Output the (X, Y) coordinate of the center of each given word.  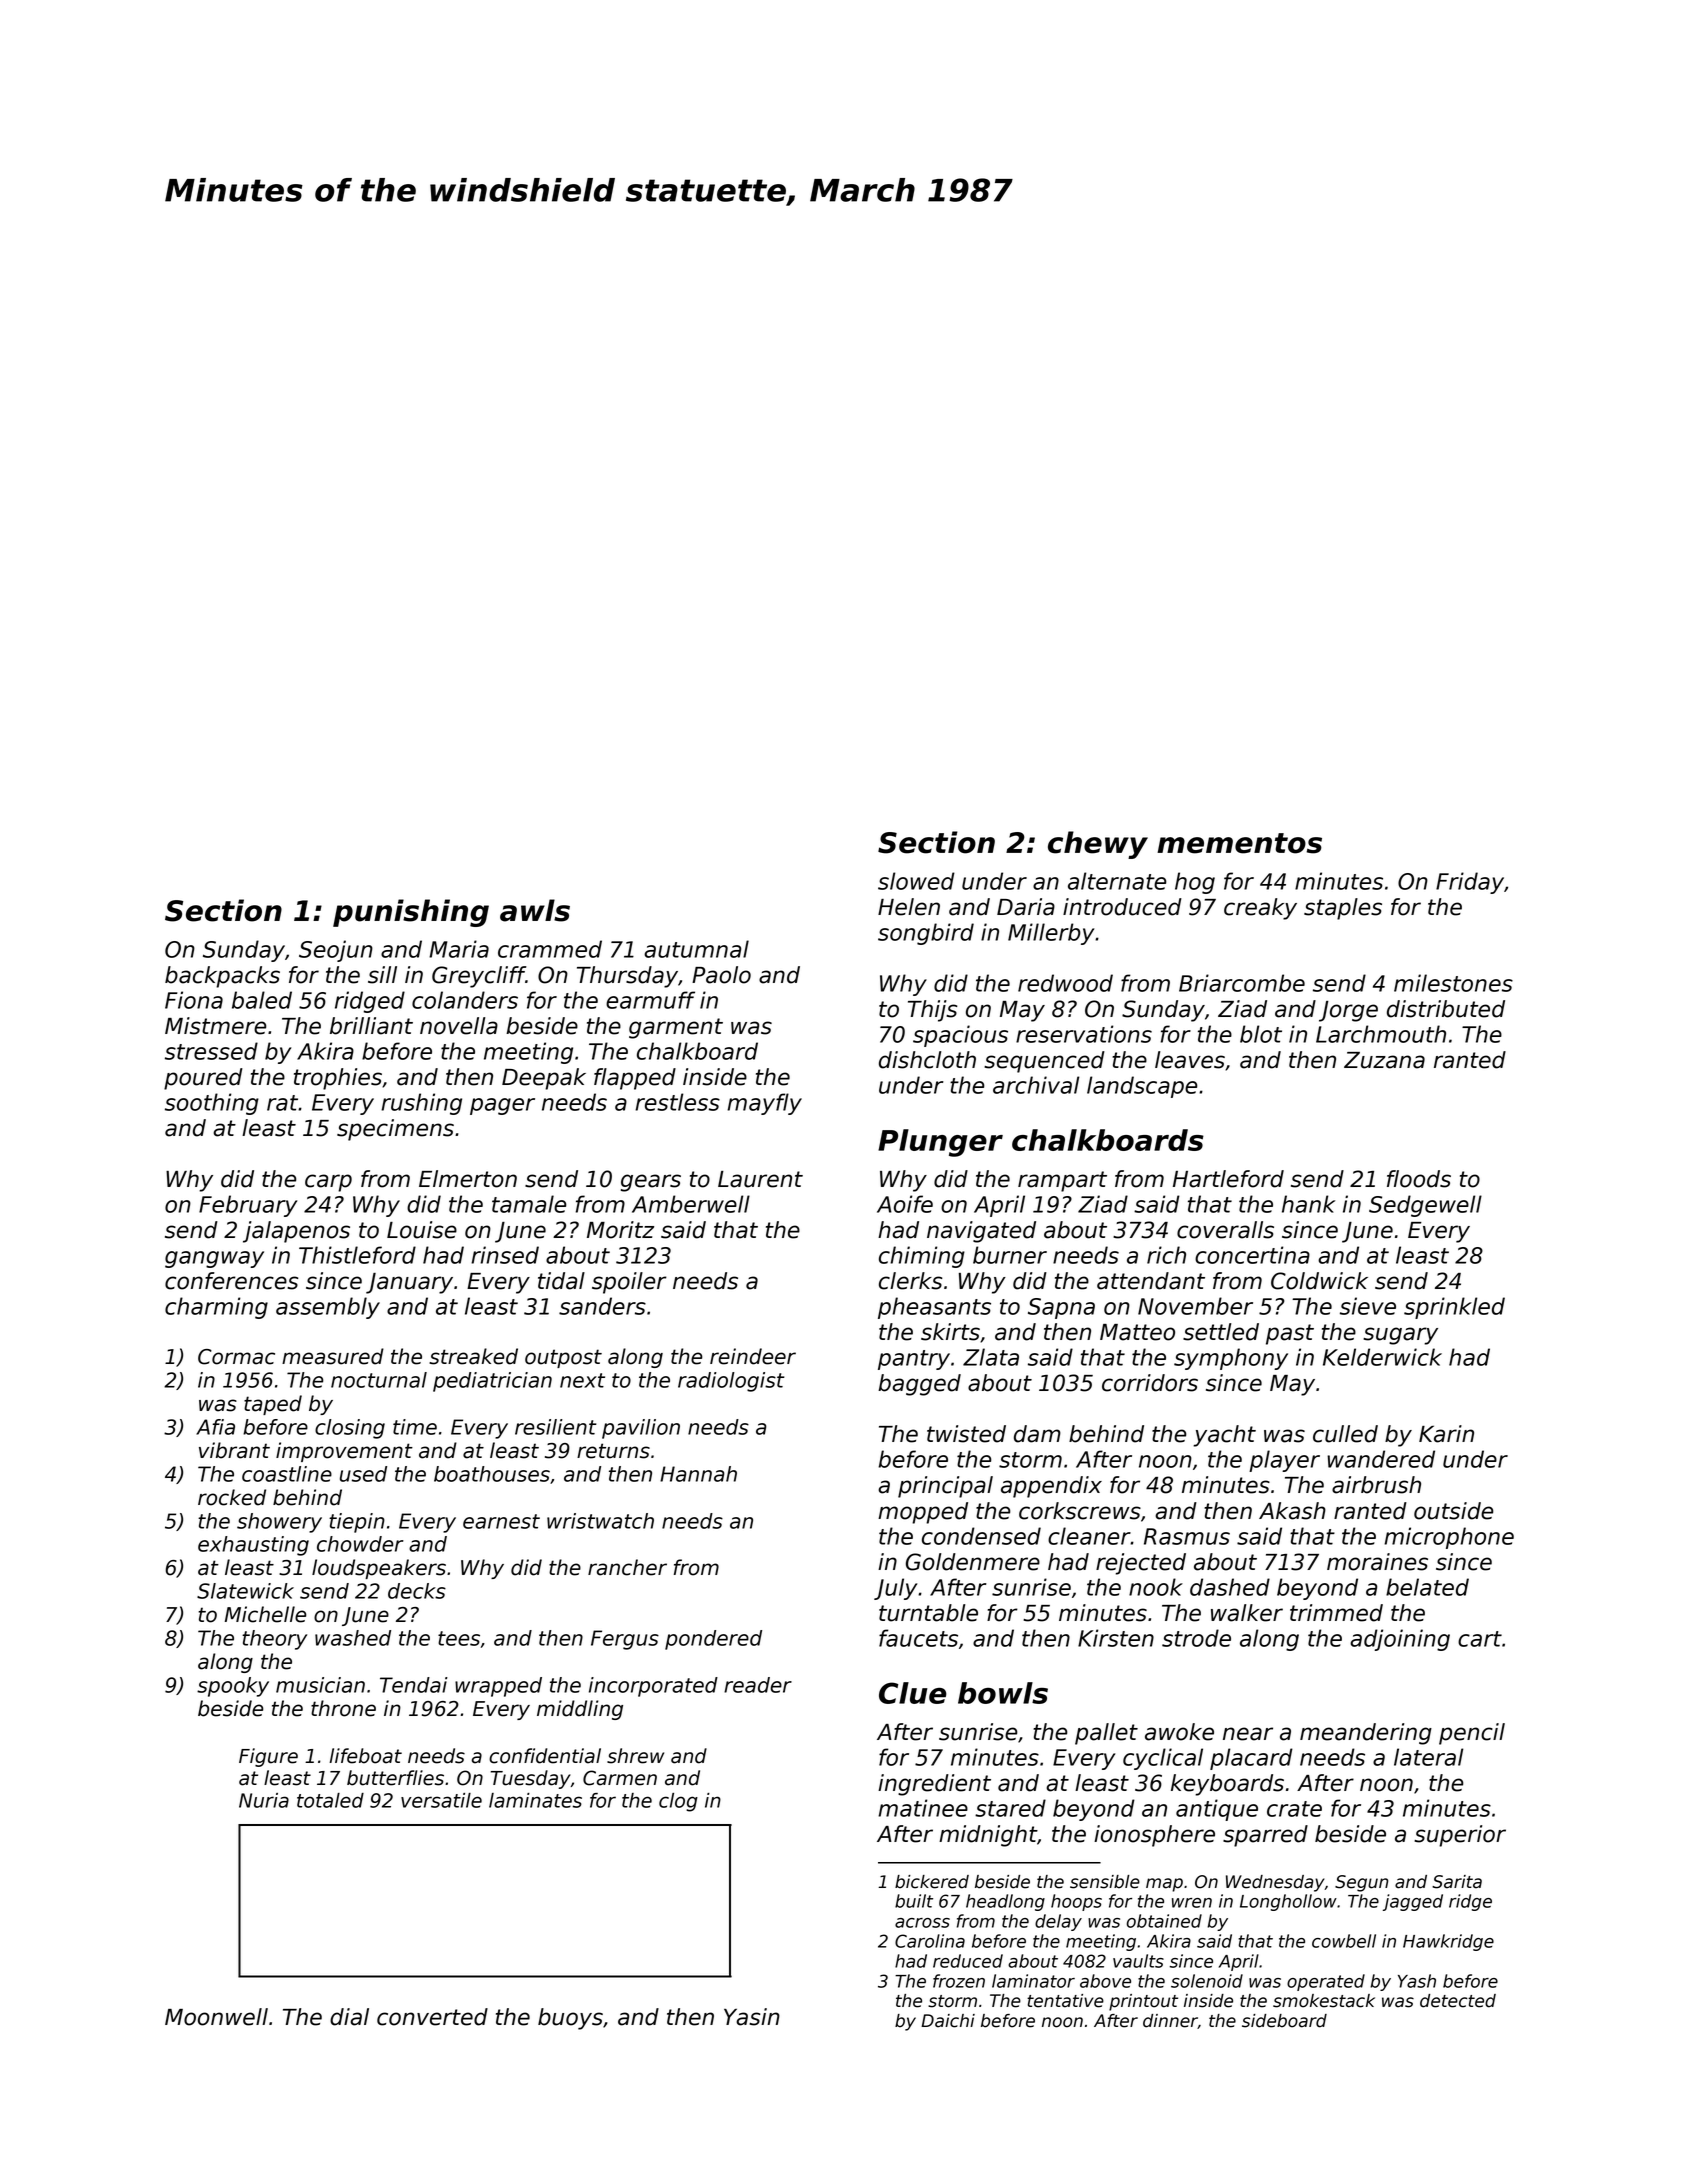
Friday (1470, 883)
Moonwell (216, 2017)
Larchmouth (1381, 1034)
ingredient (934, 1785)
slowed (916, 881)
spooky (233, 1687)
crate (1294, 1809)
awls (535, 910)
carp (328, 1183)
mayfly (764, 1104)
